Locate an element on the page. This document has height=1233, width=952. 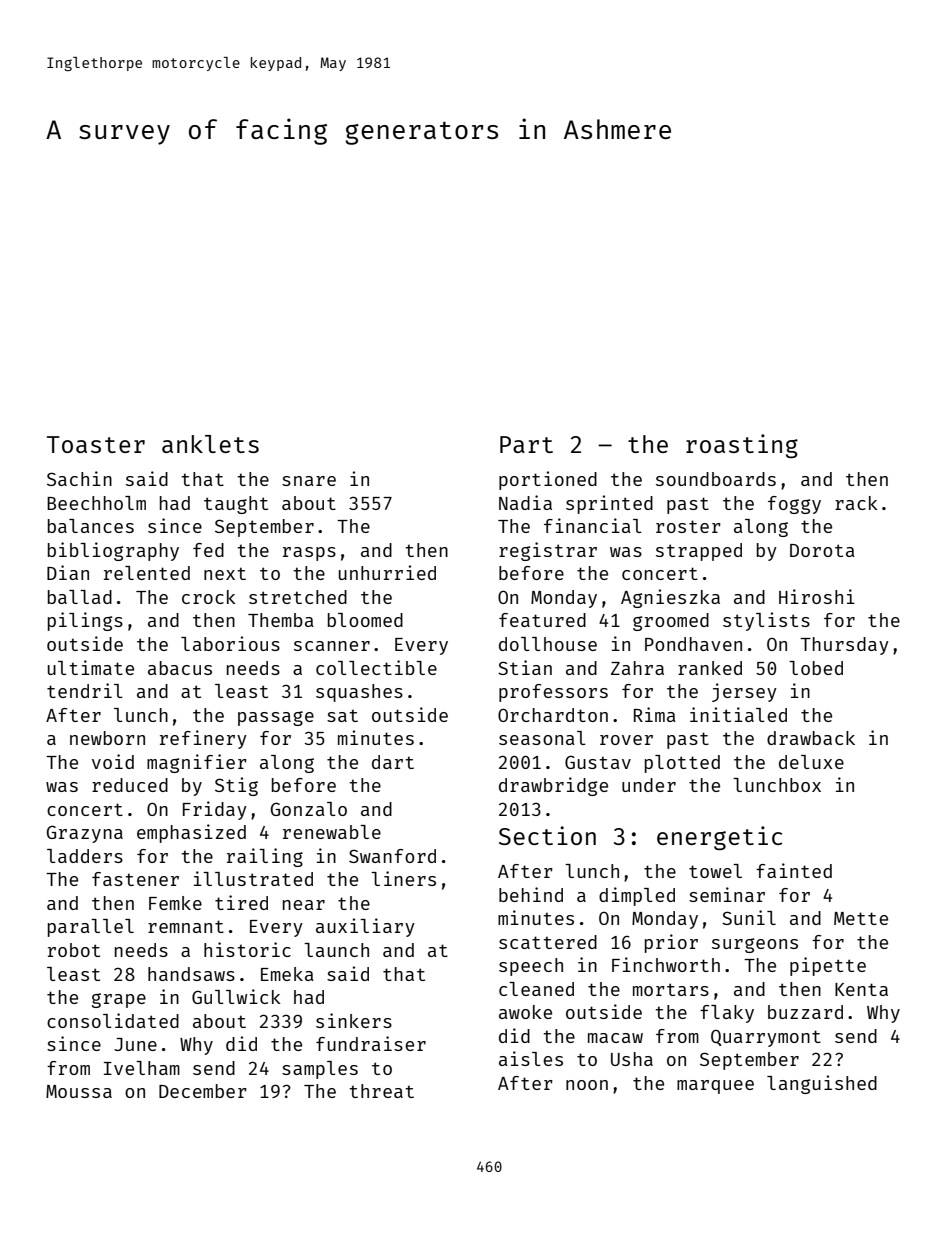
Hiroshi is located at coordinates (817, 596).
